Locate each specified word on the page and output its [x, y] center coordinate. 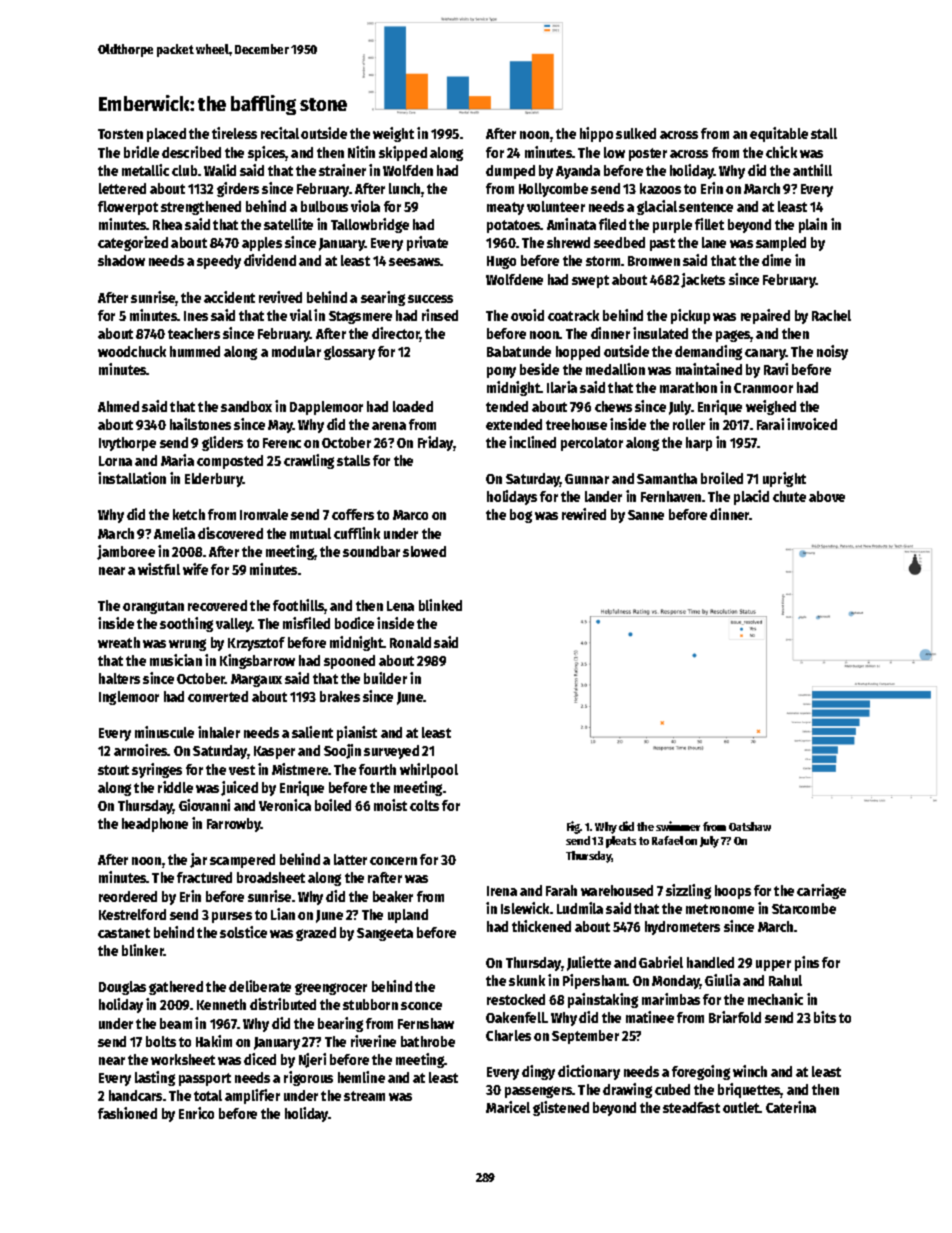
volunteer [556, 206]
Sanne [646, 515]
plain [813, 225]
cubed [672, 1089]
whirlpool [429, 770]
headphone [155, 825]
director [396, 334]
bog [521, 516]
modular [296, 351]
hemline [361, 1077]
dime [776, 260]
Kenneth [221, 1004]
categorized [133, 243]
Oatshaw [750, 826]
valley [234, 625]
